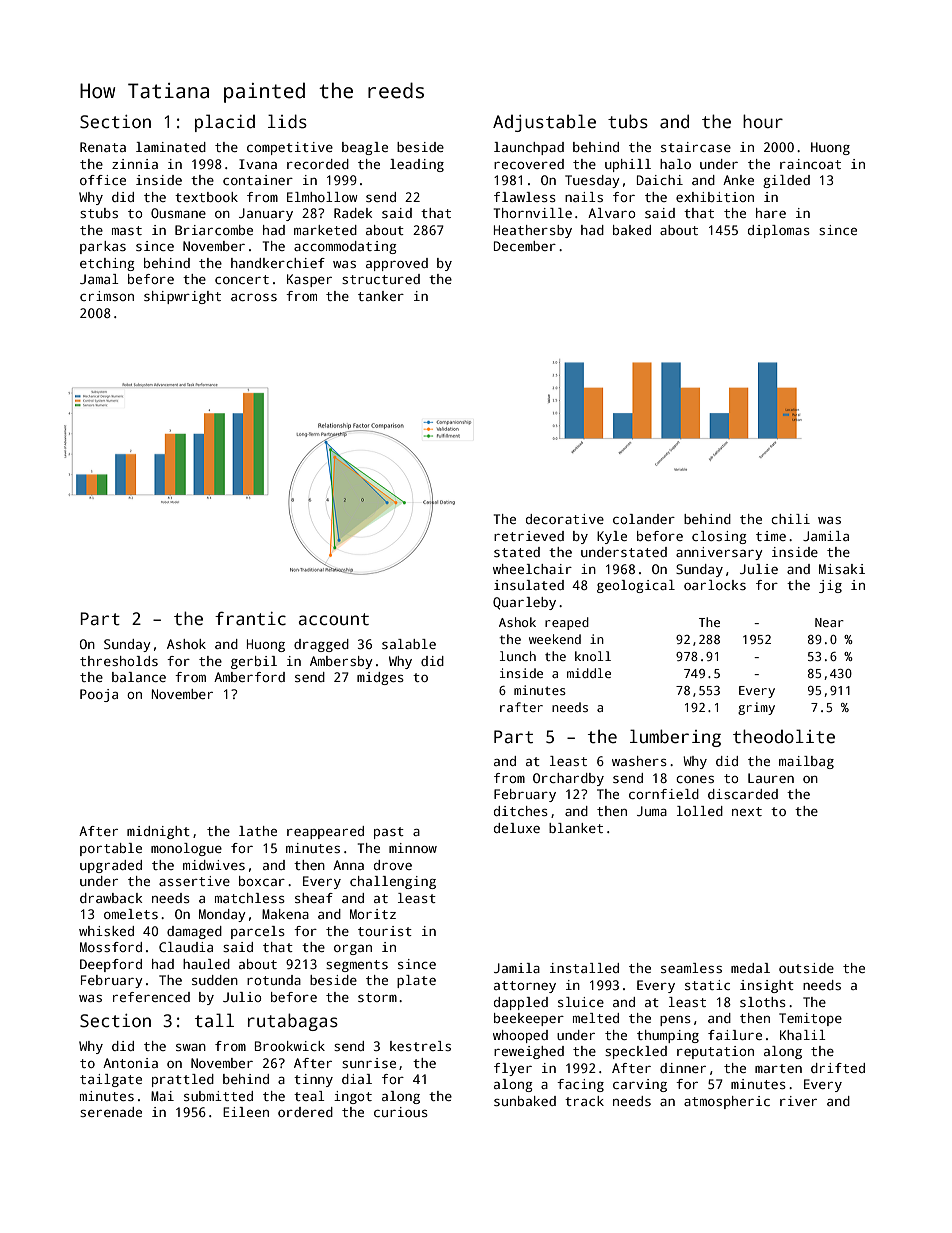 The height and width of the page is (1233, 952). I want to click on tailgate, so click(111, 1080).
